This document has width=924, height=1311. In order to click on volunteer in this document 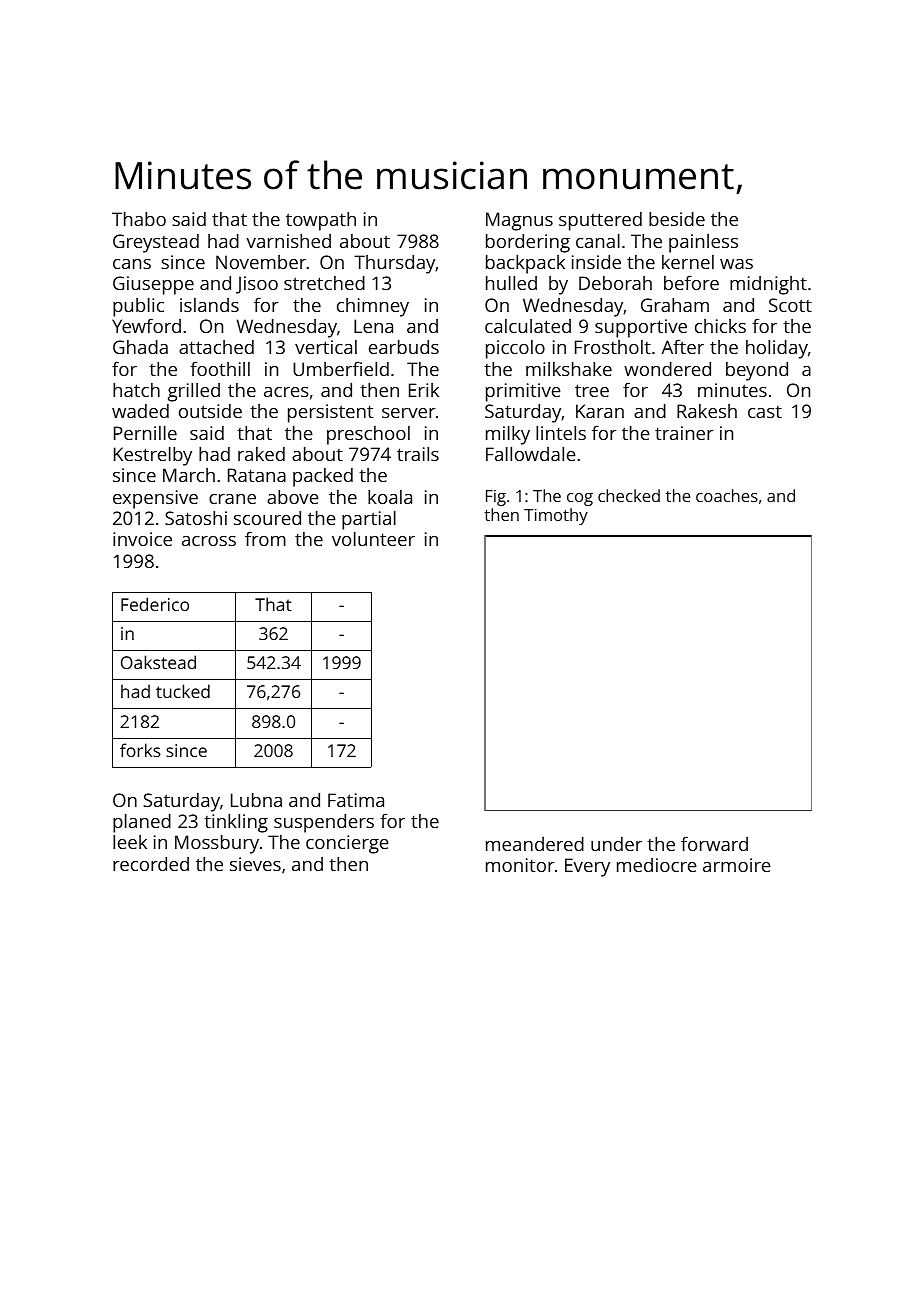, I will do `click(373, 539)`.
